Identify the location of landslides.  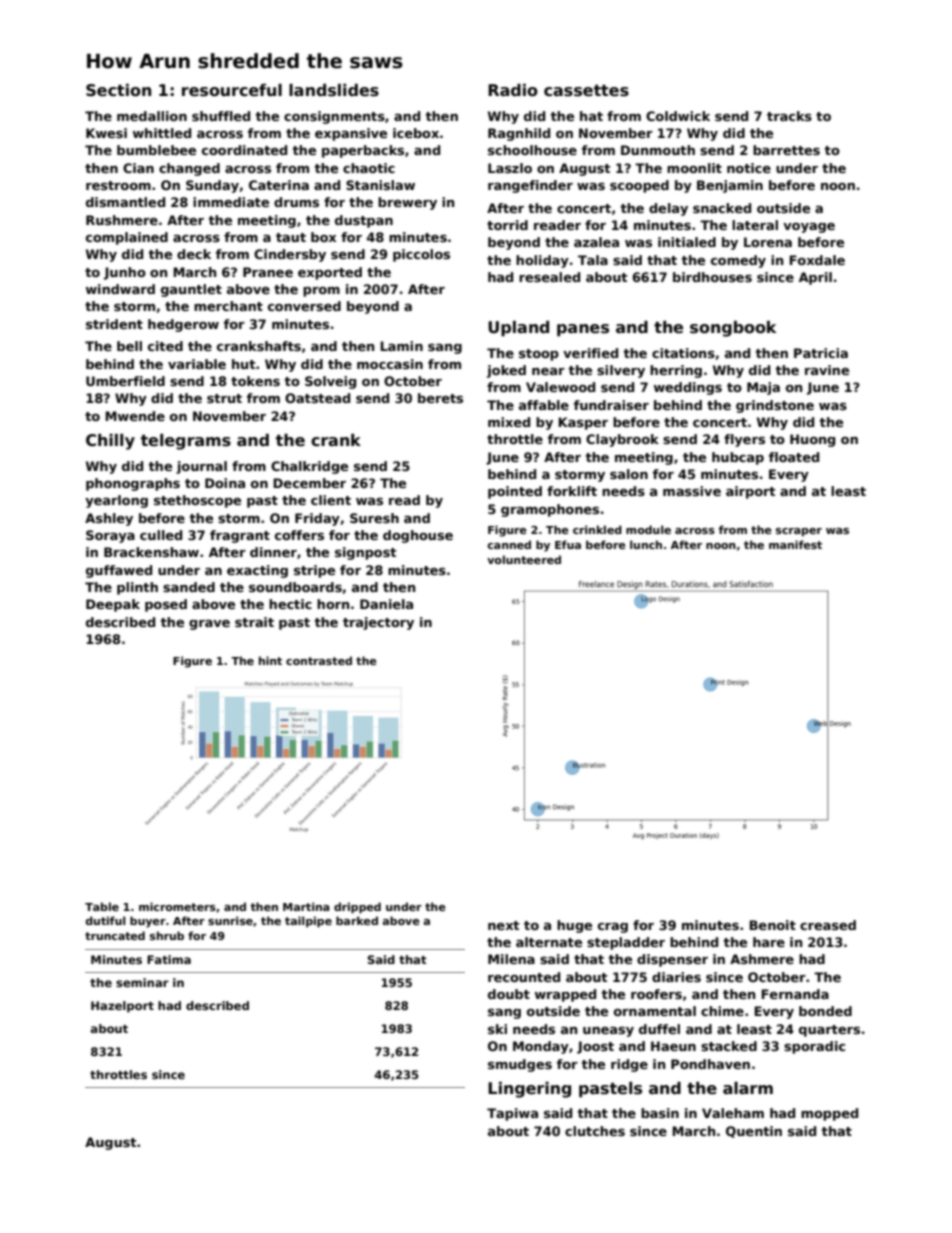
(334, 90).
